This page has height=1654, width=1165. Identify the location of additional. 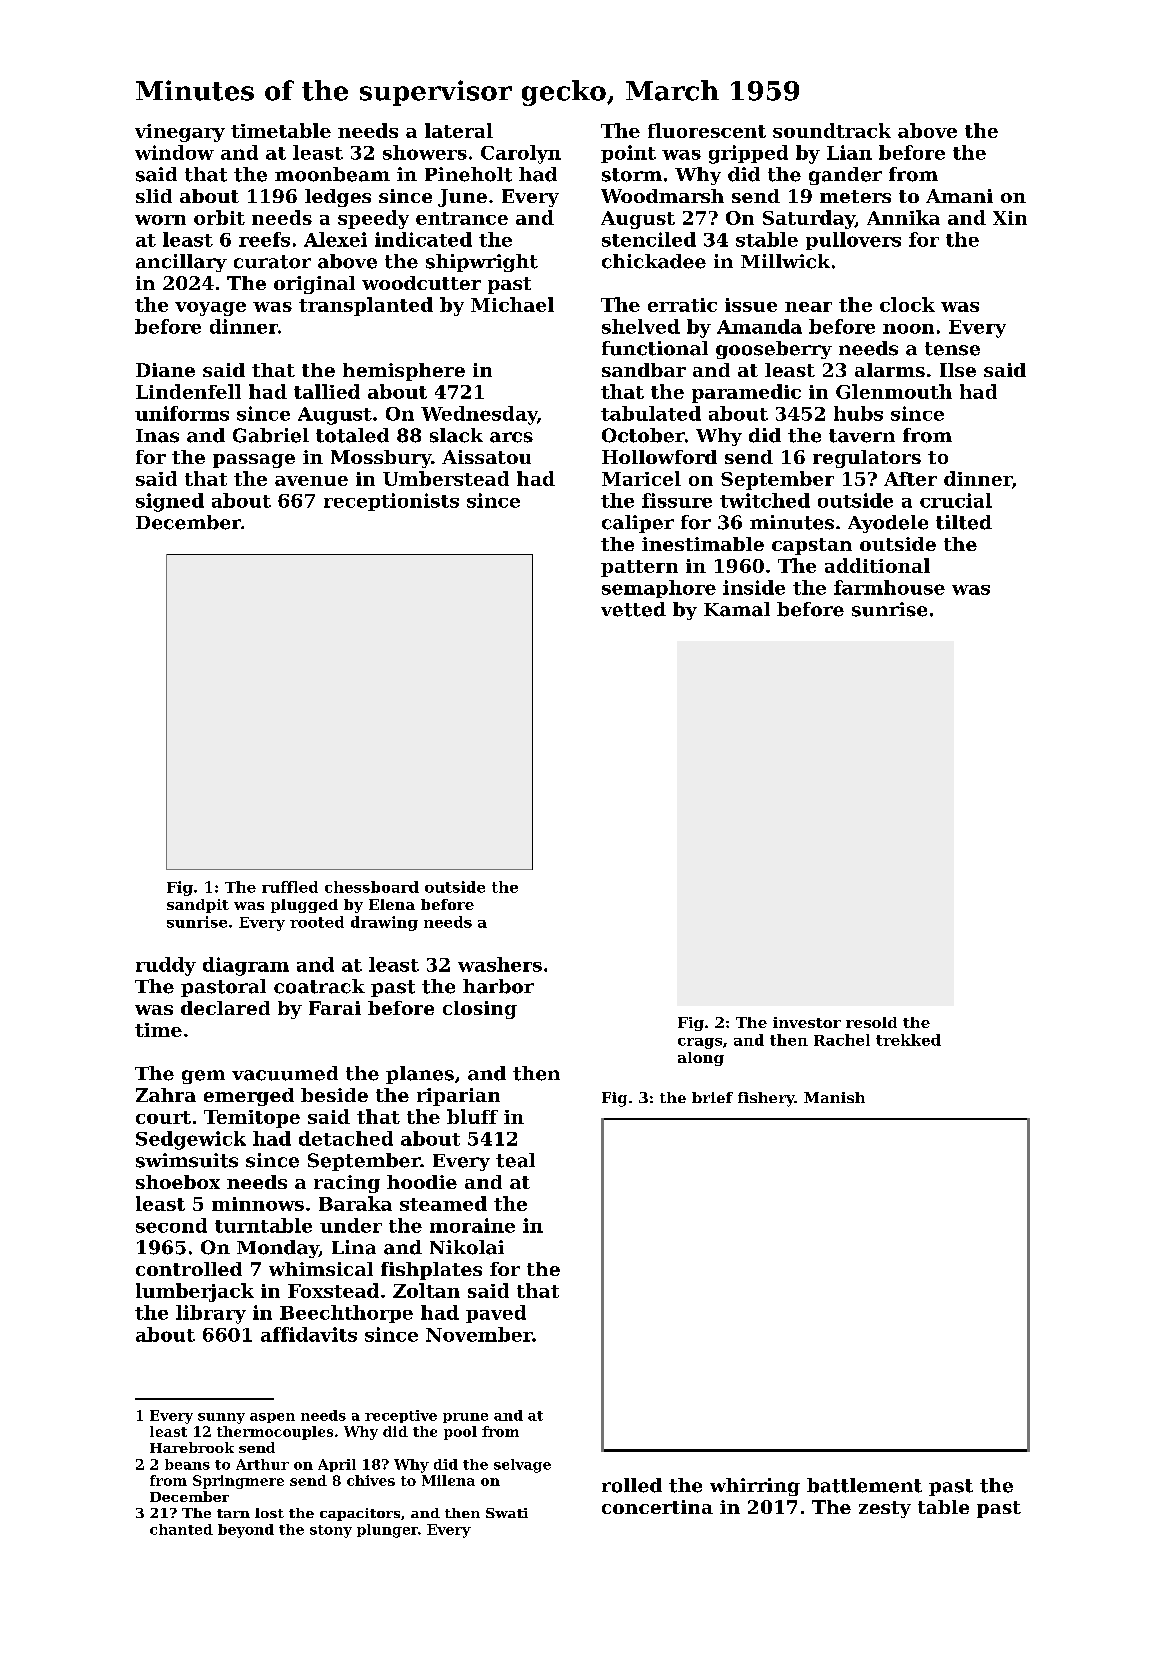
(877, 565).
